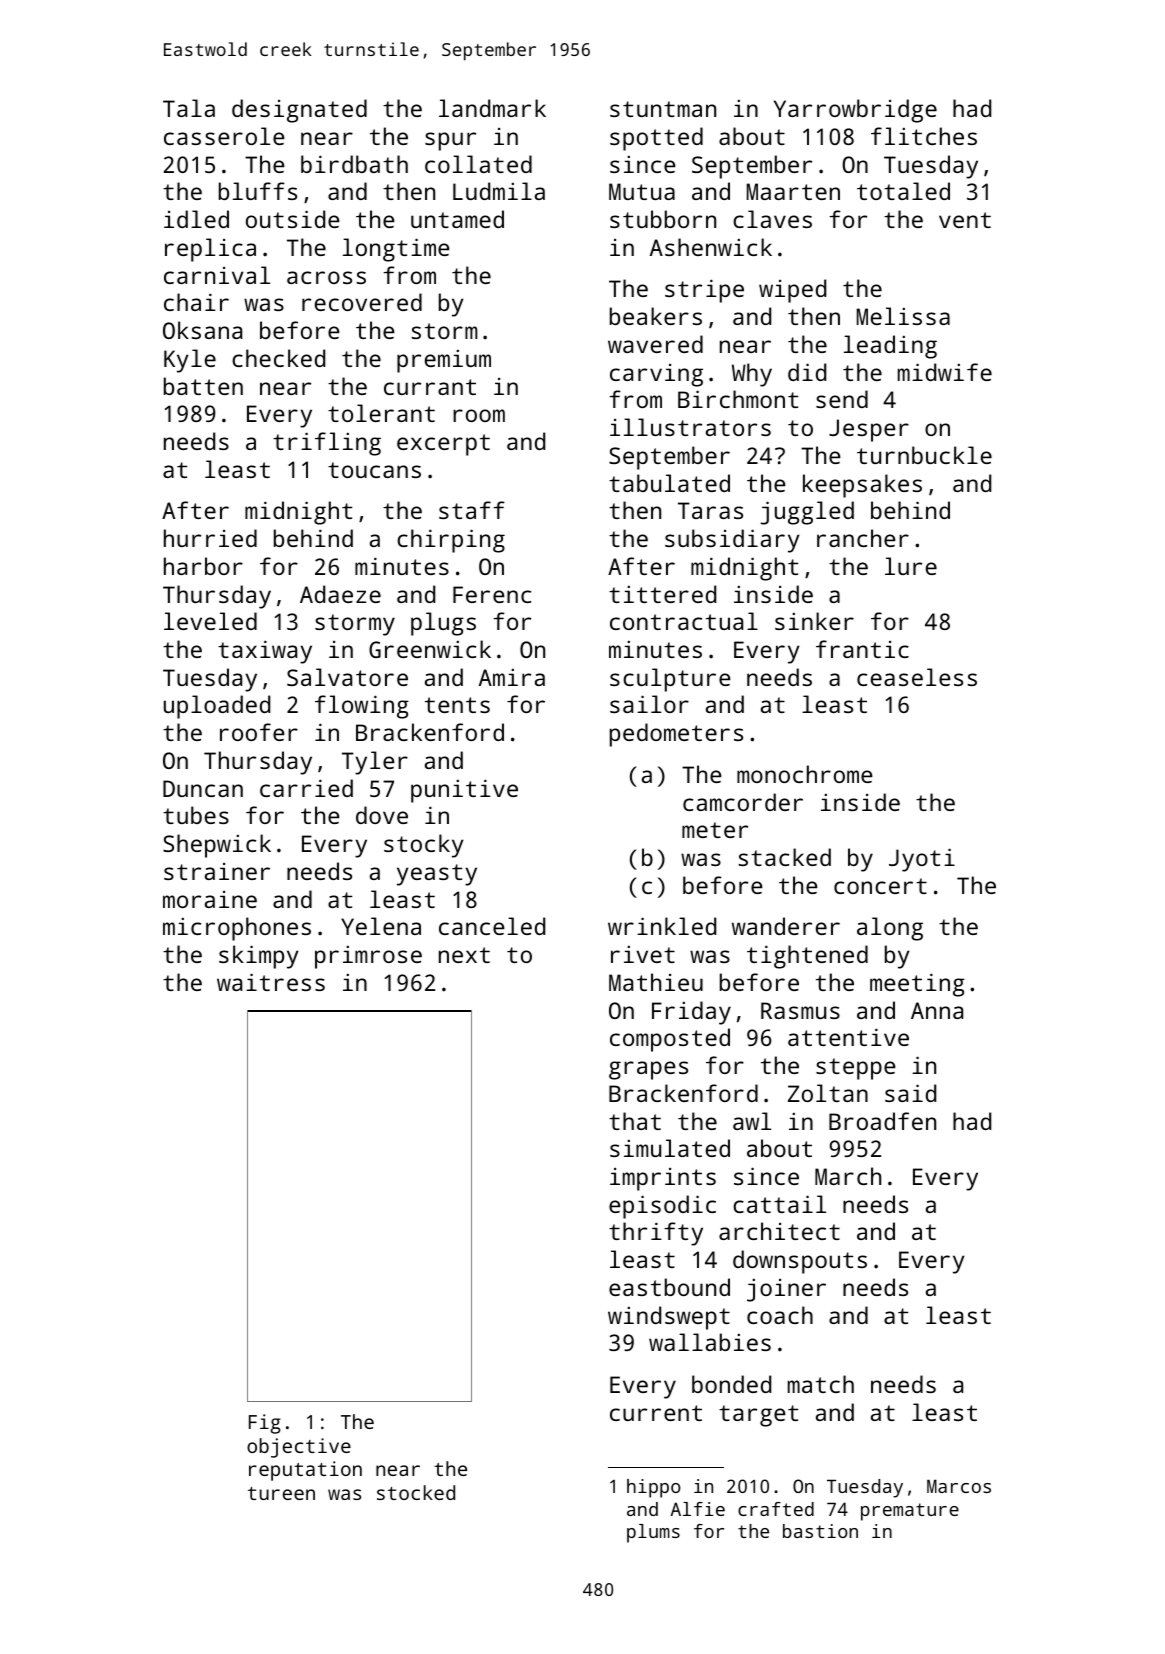  Describe the element at coordinates (662, 926) in the image. I see `wrinkled` at that location.
